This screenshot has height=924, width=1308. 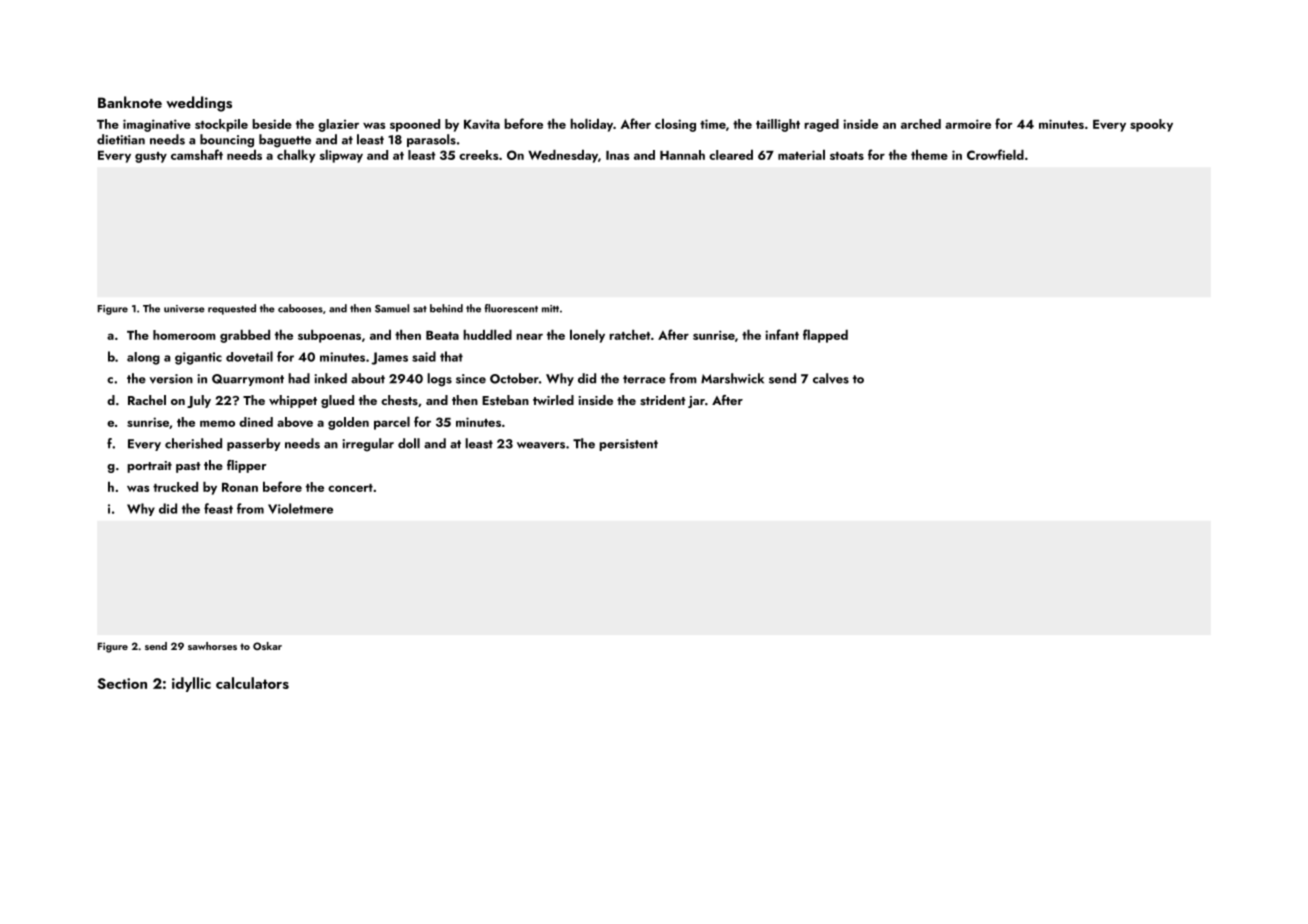 I want to click on flapped, so click(x=825, y=336).
